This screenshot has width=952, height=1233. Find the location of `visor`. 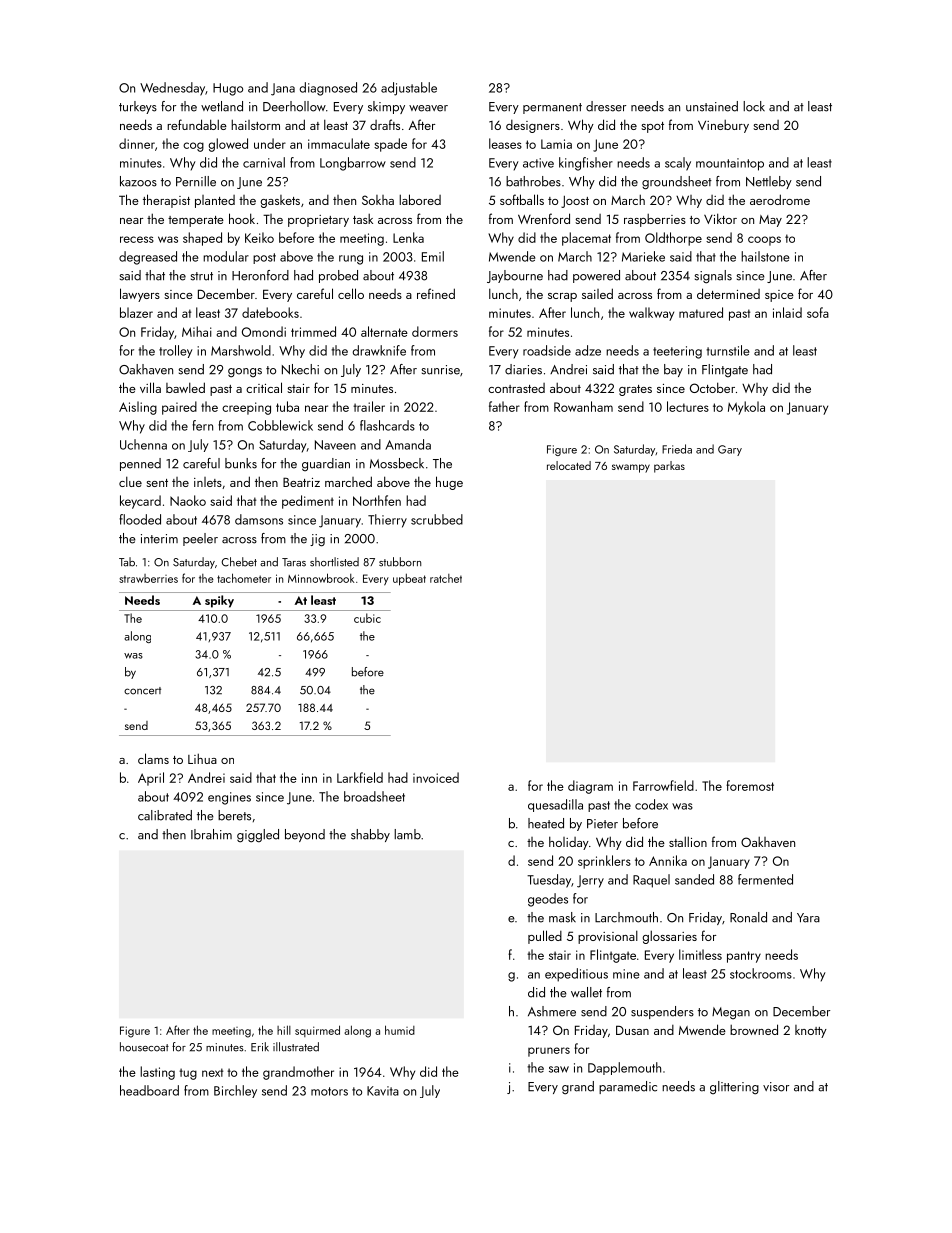

visor is located at coordinates (776, 1087).
